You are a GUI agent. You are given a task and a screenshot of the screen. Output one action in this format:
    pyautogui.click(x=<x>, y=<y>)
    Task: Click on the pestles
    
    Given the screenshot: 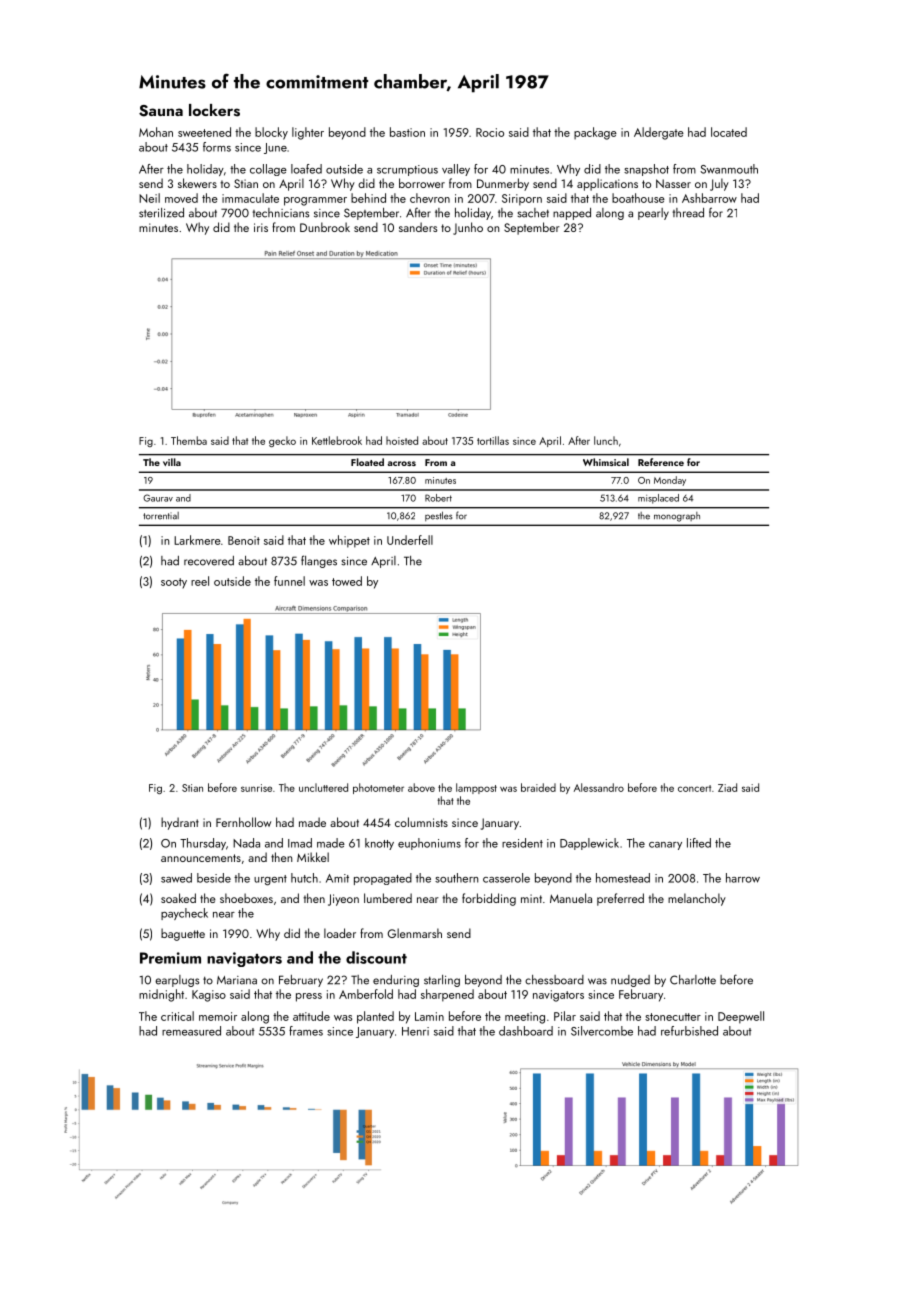 What is the action you would take?
    pyautogui.click(x=438, y=516)
